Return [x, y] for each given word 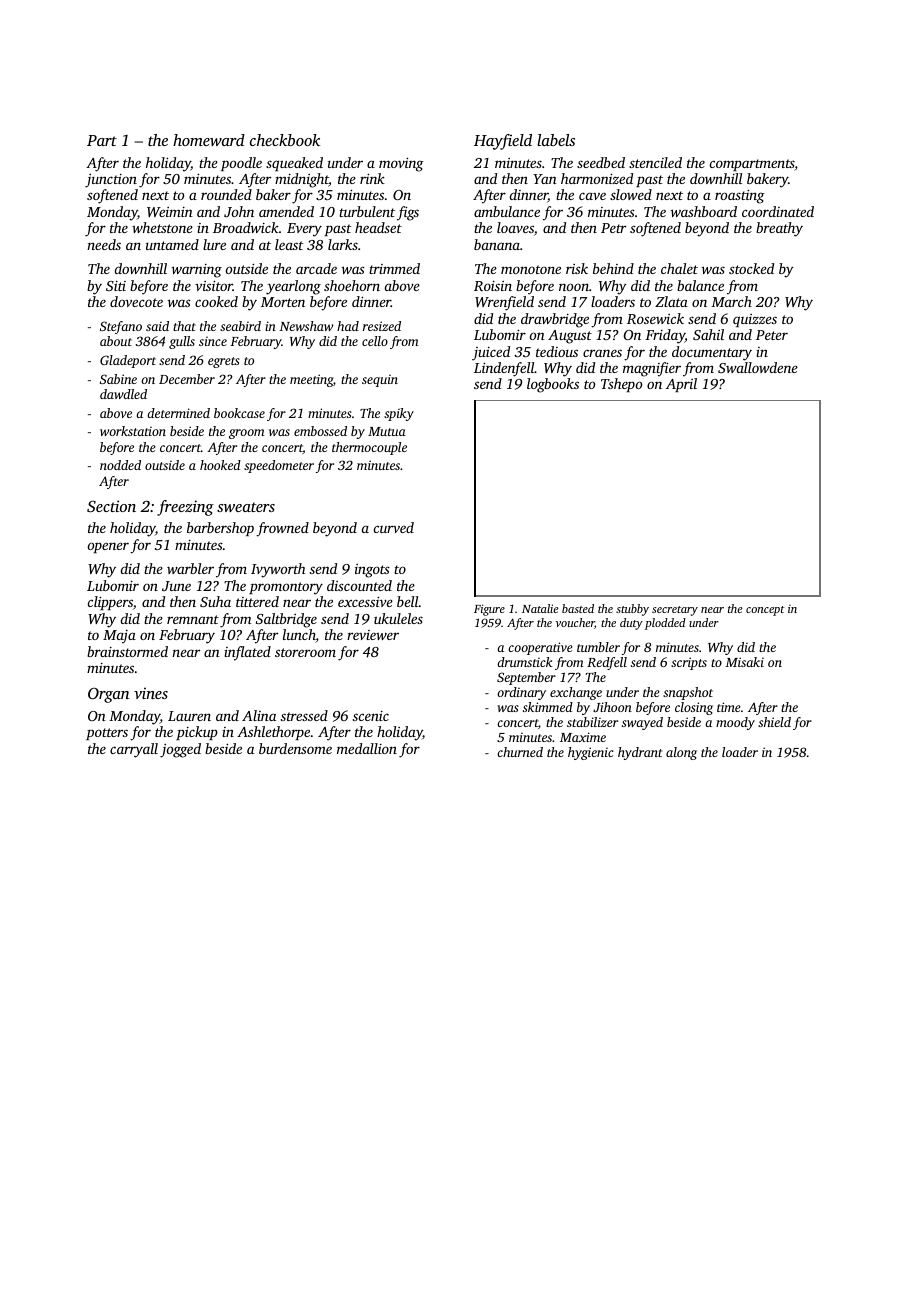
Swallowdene [758, 367]
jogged [180, 750]
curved [394, 527]
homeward [209, 140]
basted [578, 608]
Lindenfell [504, 369]
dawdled [123, 394]
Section [111, 506]
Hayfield [503, 142]
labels [556, 140]
